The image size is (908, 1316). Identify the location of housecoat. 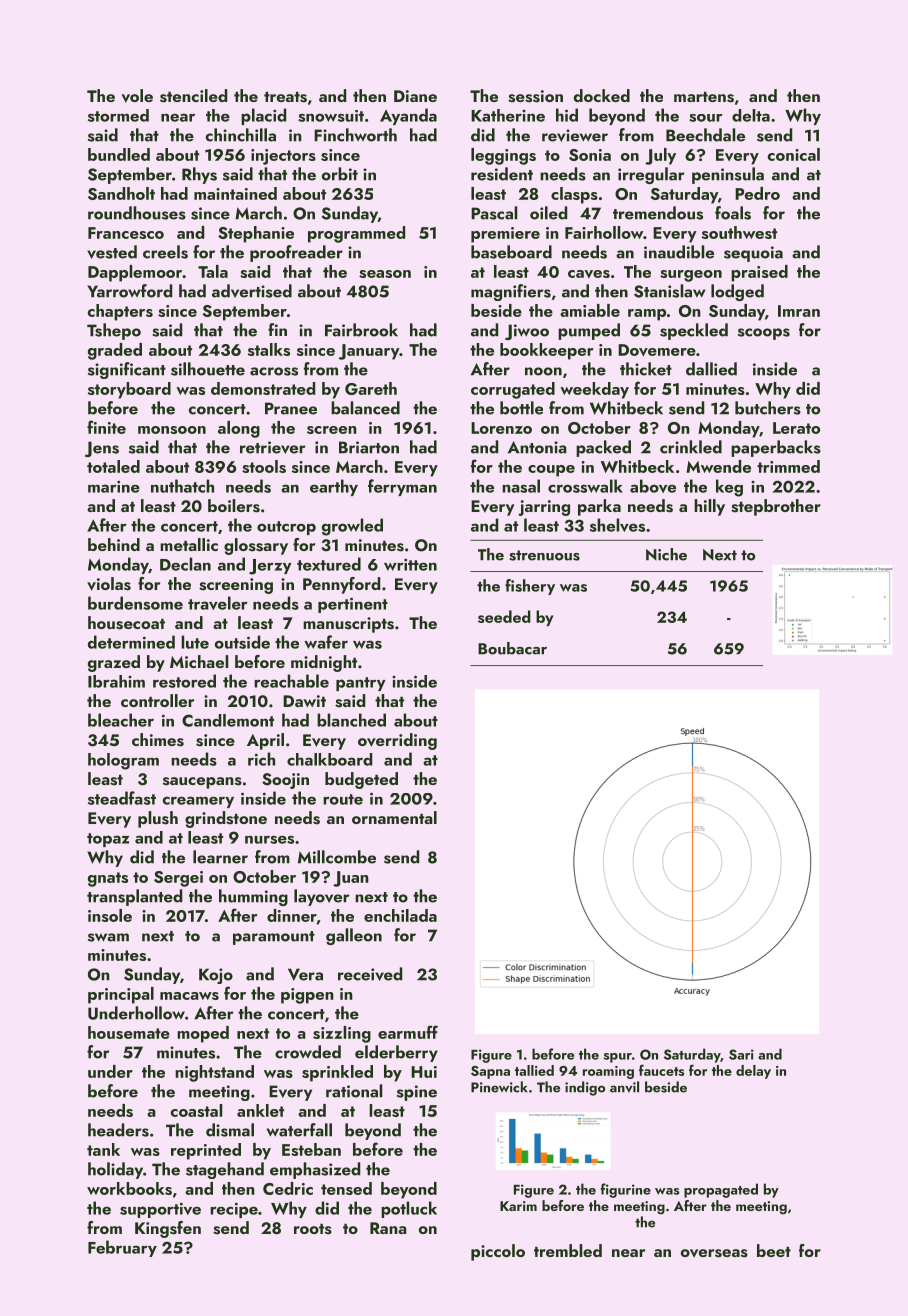
(126, 623).
